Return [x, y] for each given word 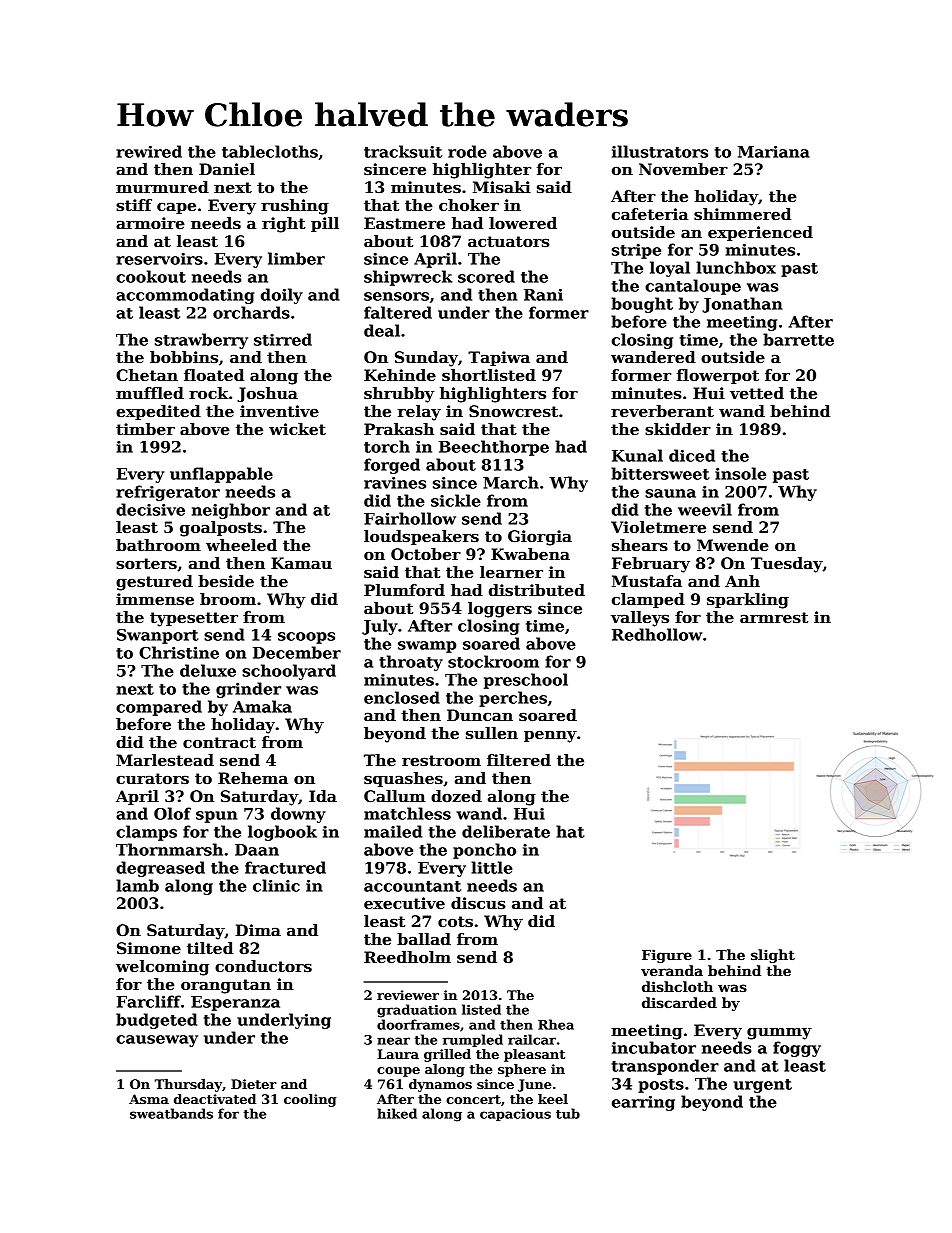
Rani [543, 295]
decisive [150, 509]
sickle [456, 500]
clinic [276, 885]
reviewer [408, 995]
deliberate [506, 831]
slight [773, 956]
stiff [134, 205]
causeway [157, 1041]
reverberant [662, 411]
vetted [757, 393]
